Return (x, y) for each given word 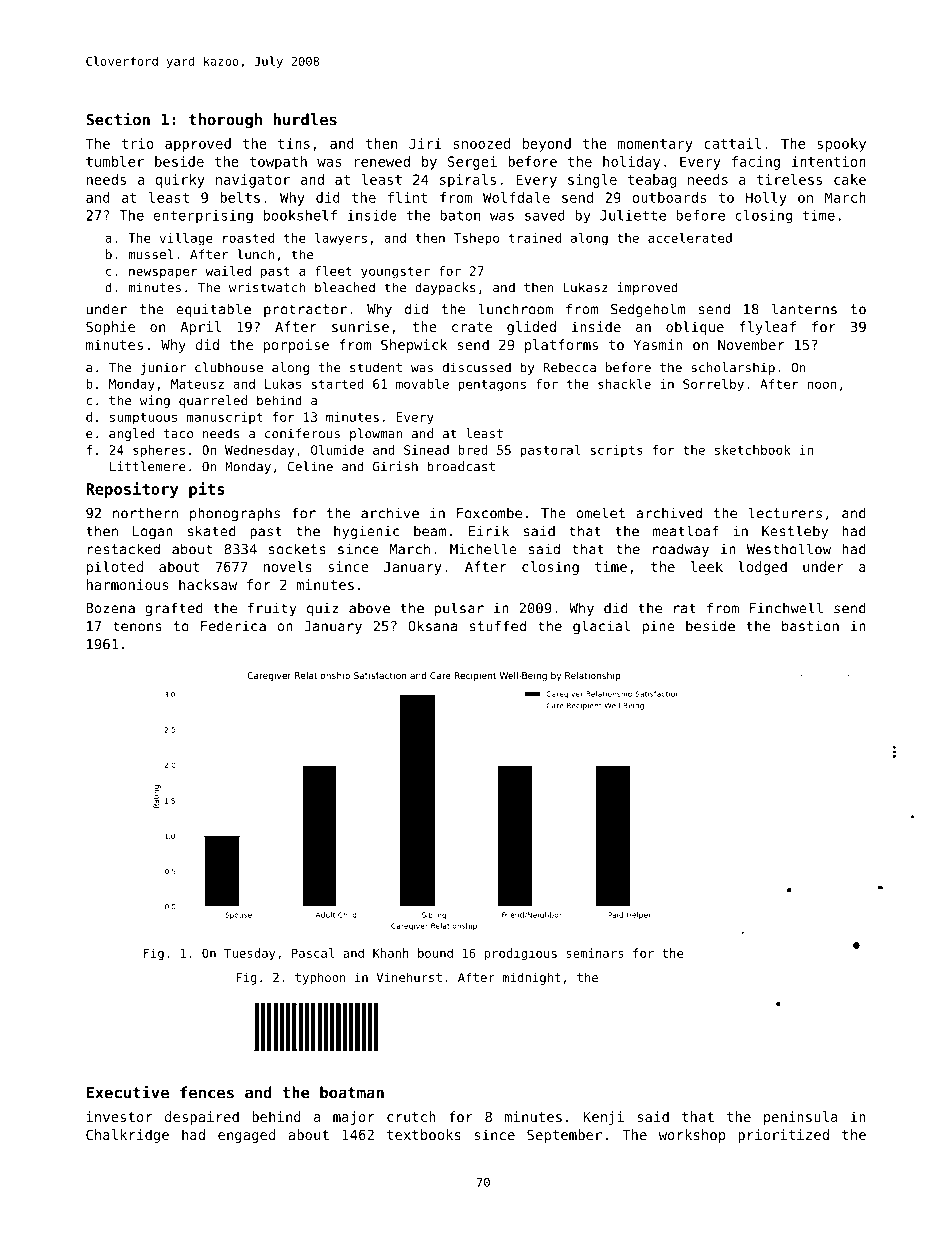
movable (422, 384)
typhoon (320, 978)
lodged (762, 568)
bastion (810, 626)
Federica (233, 626)
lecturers (785, 513)
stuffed (497, 626)
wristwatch (267, 287)
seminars (595, 953)
